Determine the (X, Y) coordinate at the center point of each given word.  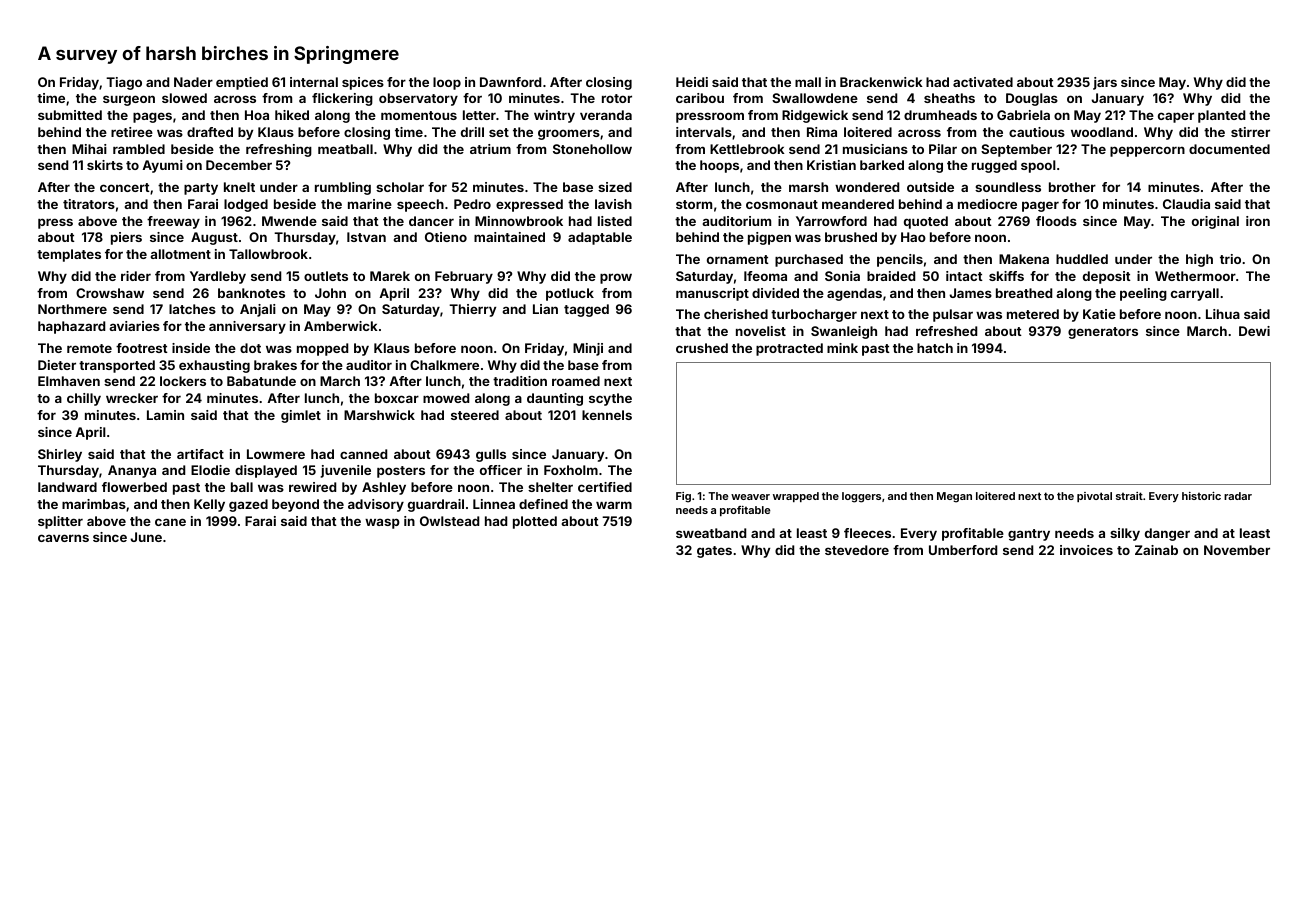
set (499, 132)
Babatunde (261, 381)
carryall (1195, 294)
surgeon (129, 100)
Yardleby (218, 277)
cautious (1037, 132)
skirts (105, 165)
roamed (576, 381)
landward (67, 487)
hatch (935, 348)
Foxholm (571, 470)
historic (1201, 496)
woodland (1102, 132)
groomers (569, 134)
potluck (570, 294)
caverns (63, 538)
